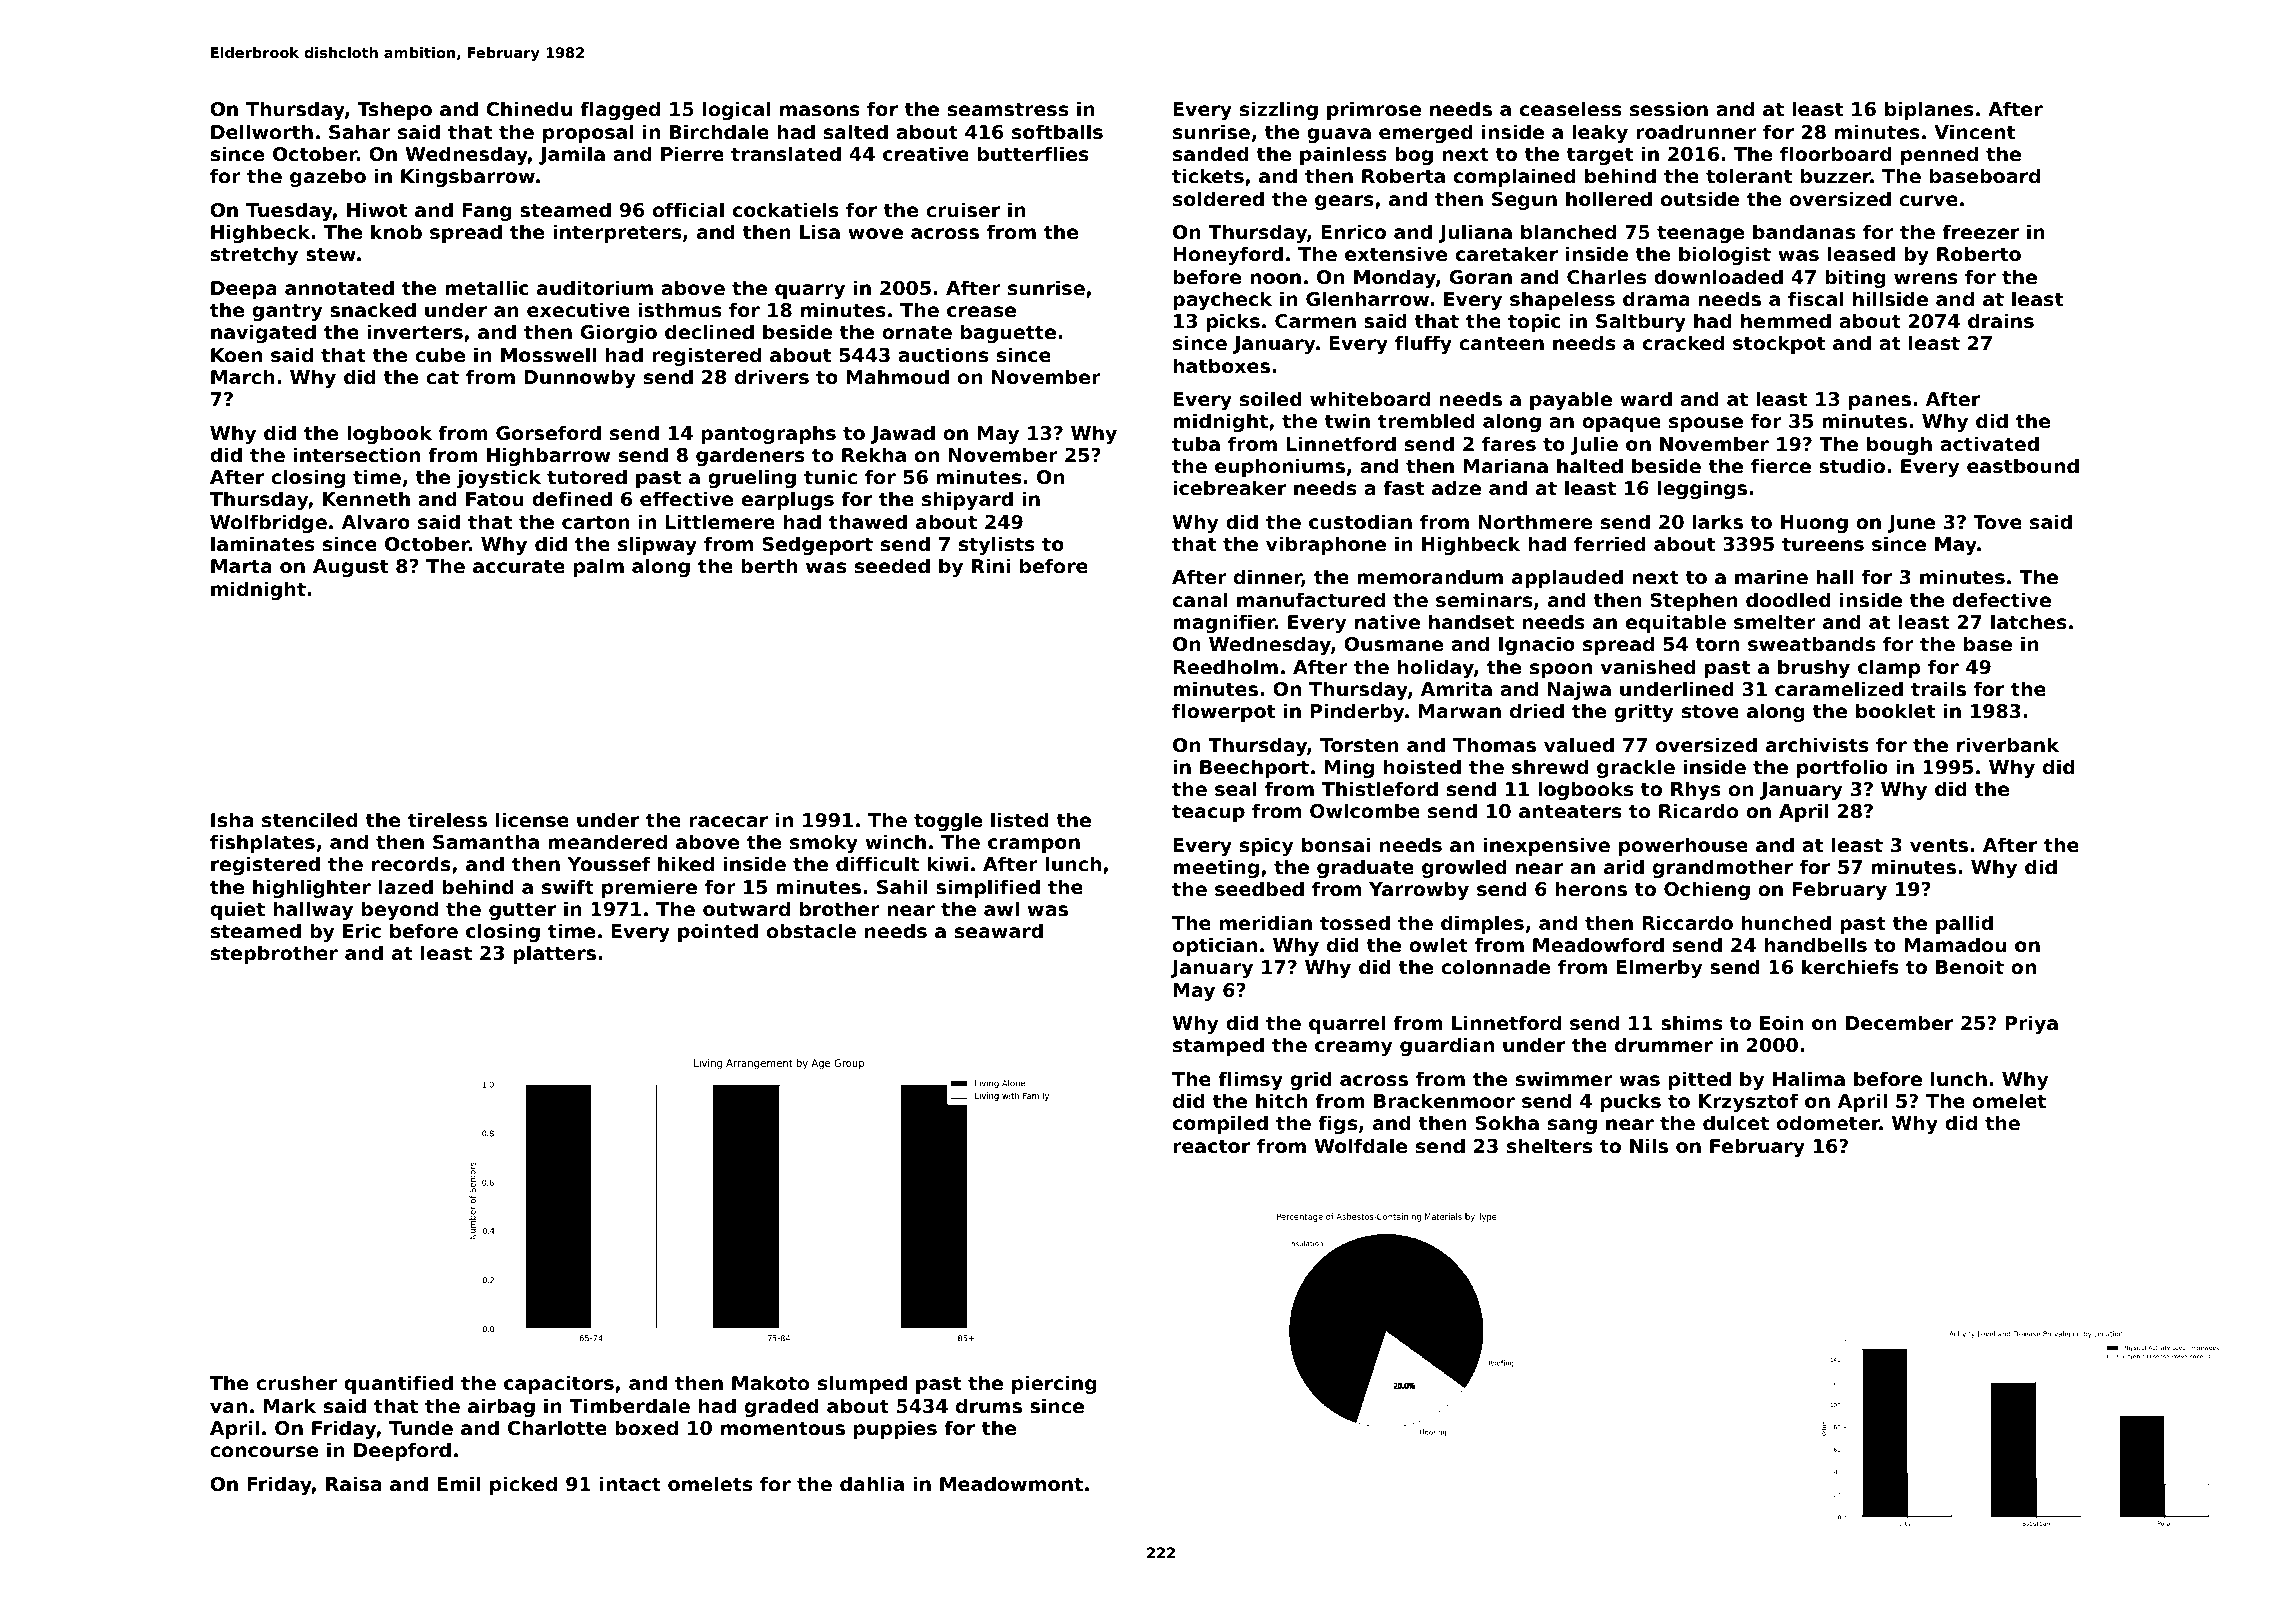 The width and height of the document is (2292, 1620). I want to click on quiet, so click(237, 910).
